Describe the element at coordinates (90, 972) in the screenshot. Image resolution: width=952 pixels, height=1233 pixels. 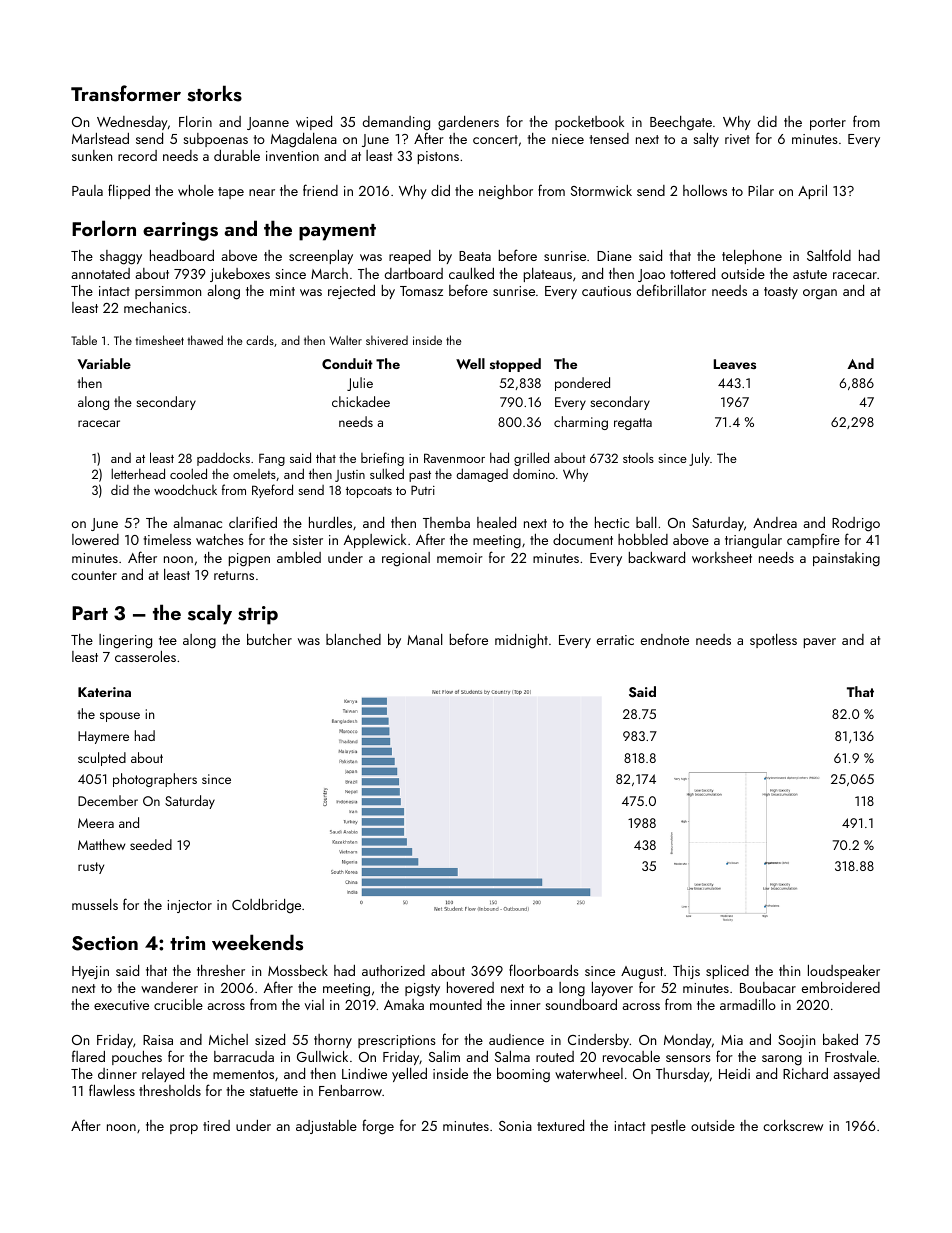
I see `Hyejin` at that location.
